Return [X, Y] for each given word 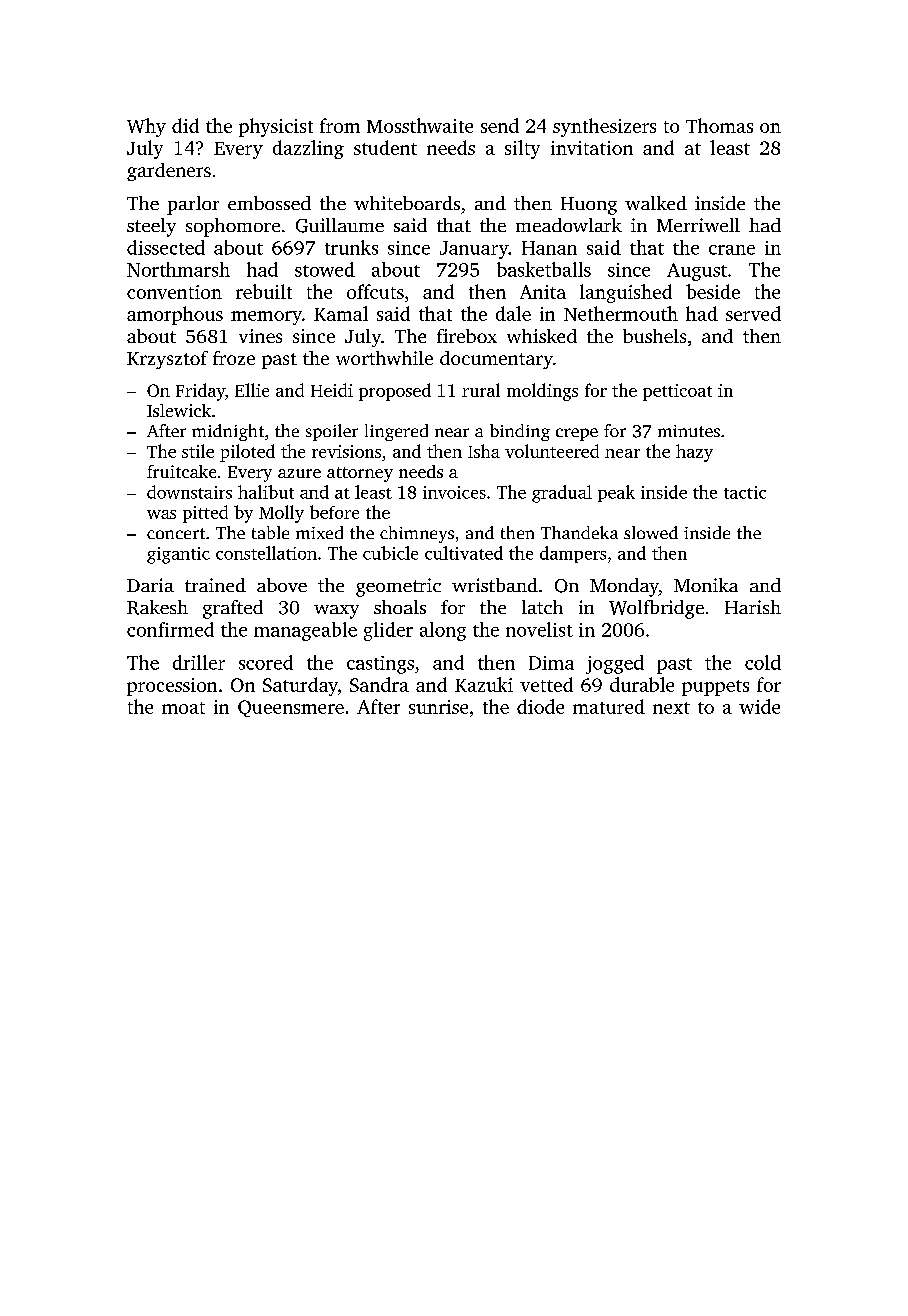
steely [151, 227]
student [385, 147]
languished [626, 293]
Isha [484, 451]
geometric [398, 587]
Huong [589, 206]
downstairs [189, 492]
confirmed [170, 629]
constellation [266, 553]
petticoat [677, 392]
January [474, 250]
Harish [753, 607]
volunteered [552, 451]
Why [146, 127]
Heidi [332, 390]
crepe [577, 434]
